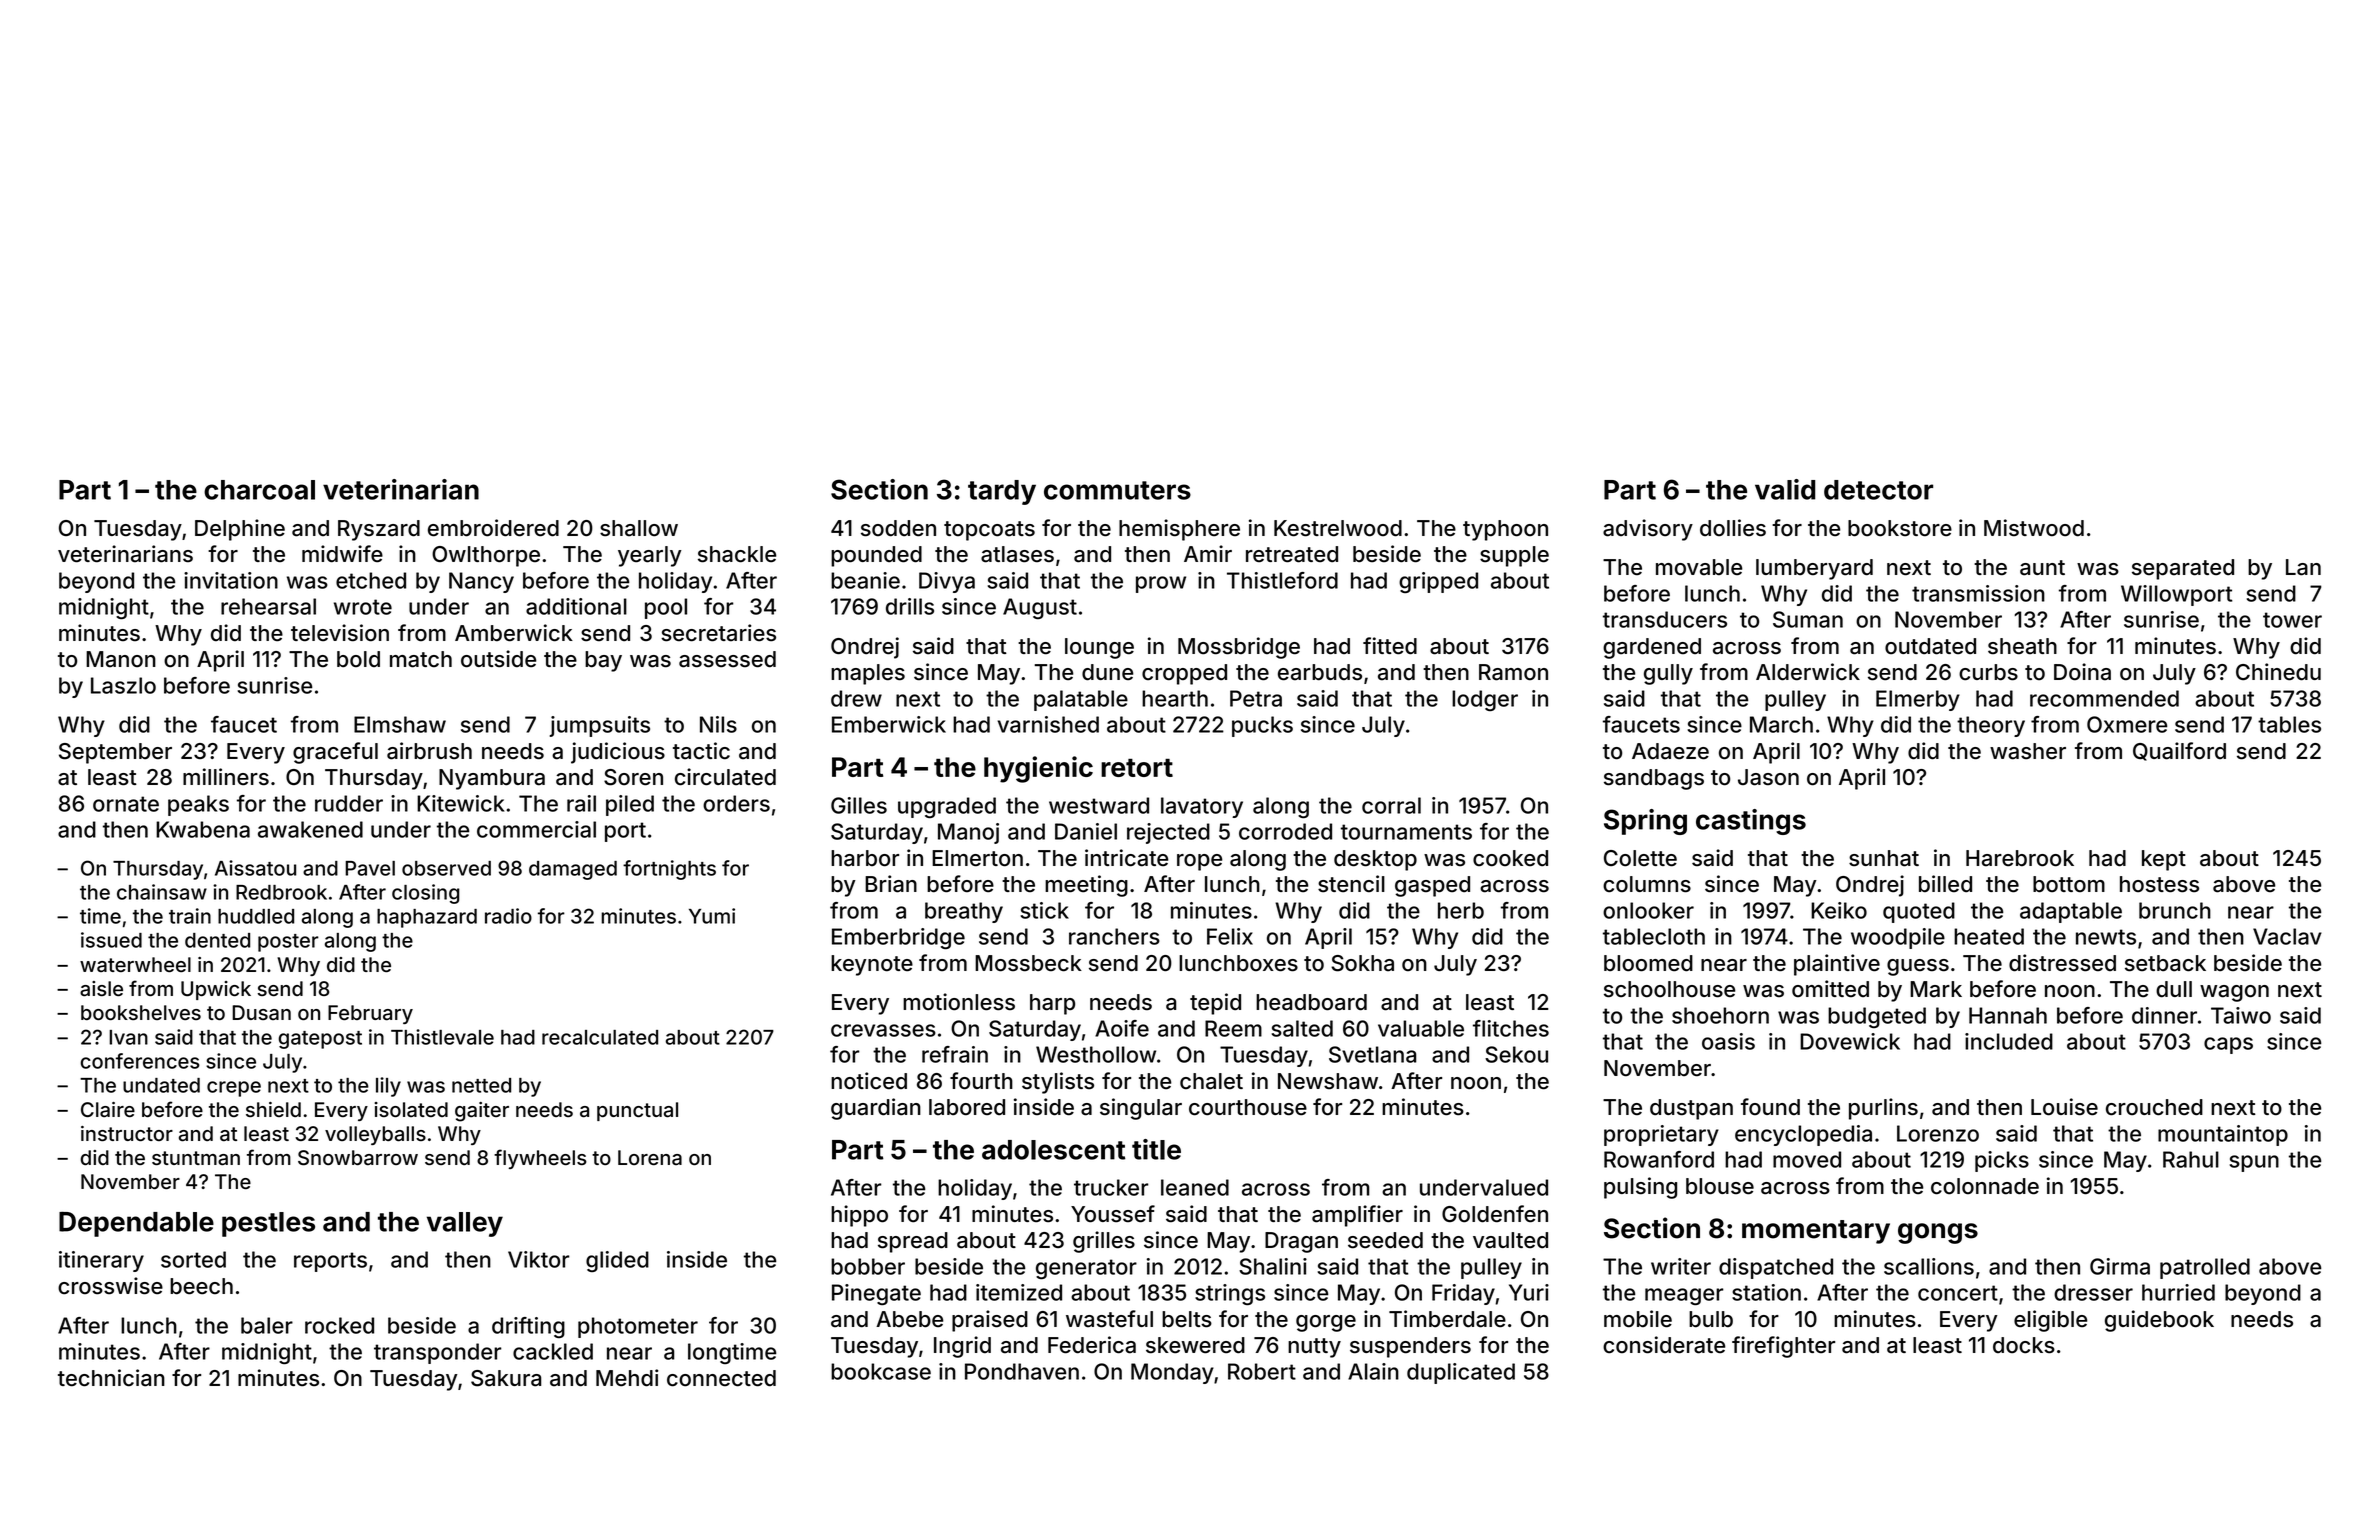 This screenshot has height=1540, width=2380. Describe the element at coordinates (259, 490) in the screenshot. I see `charcoal` at that location.
